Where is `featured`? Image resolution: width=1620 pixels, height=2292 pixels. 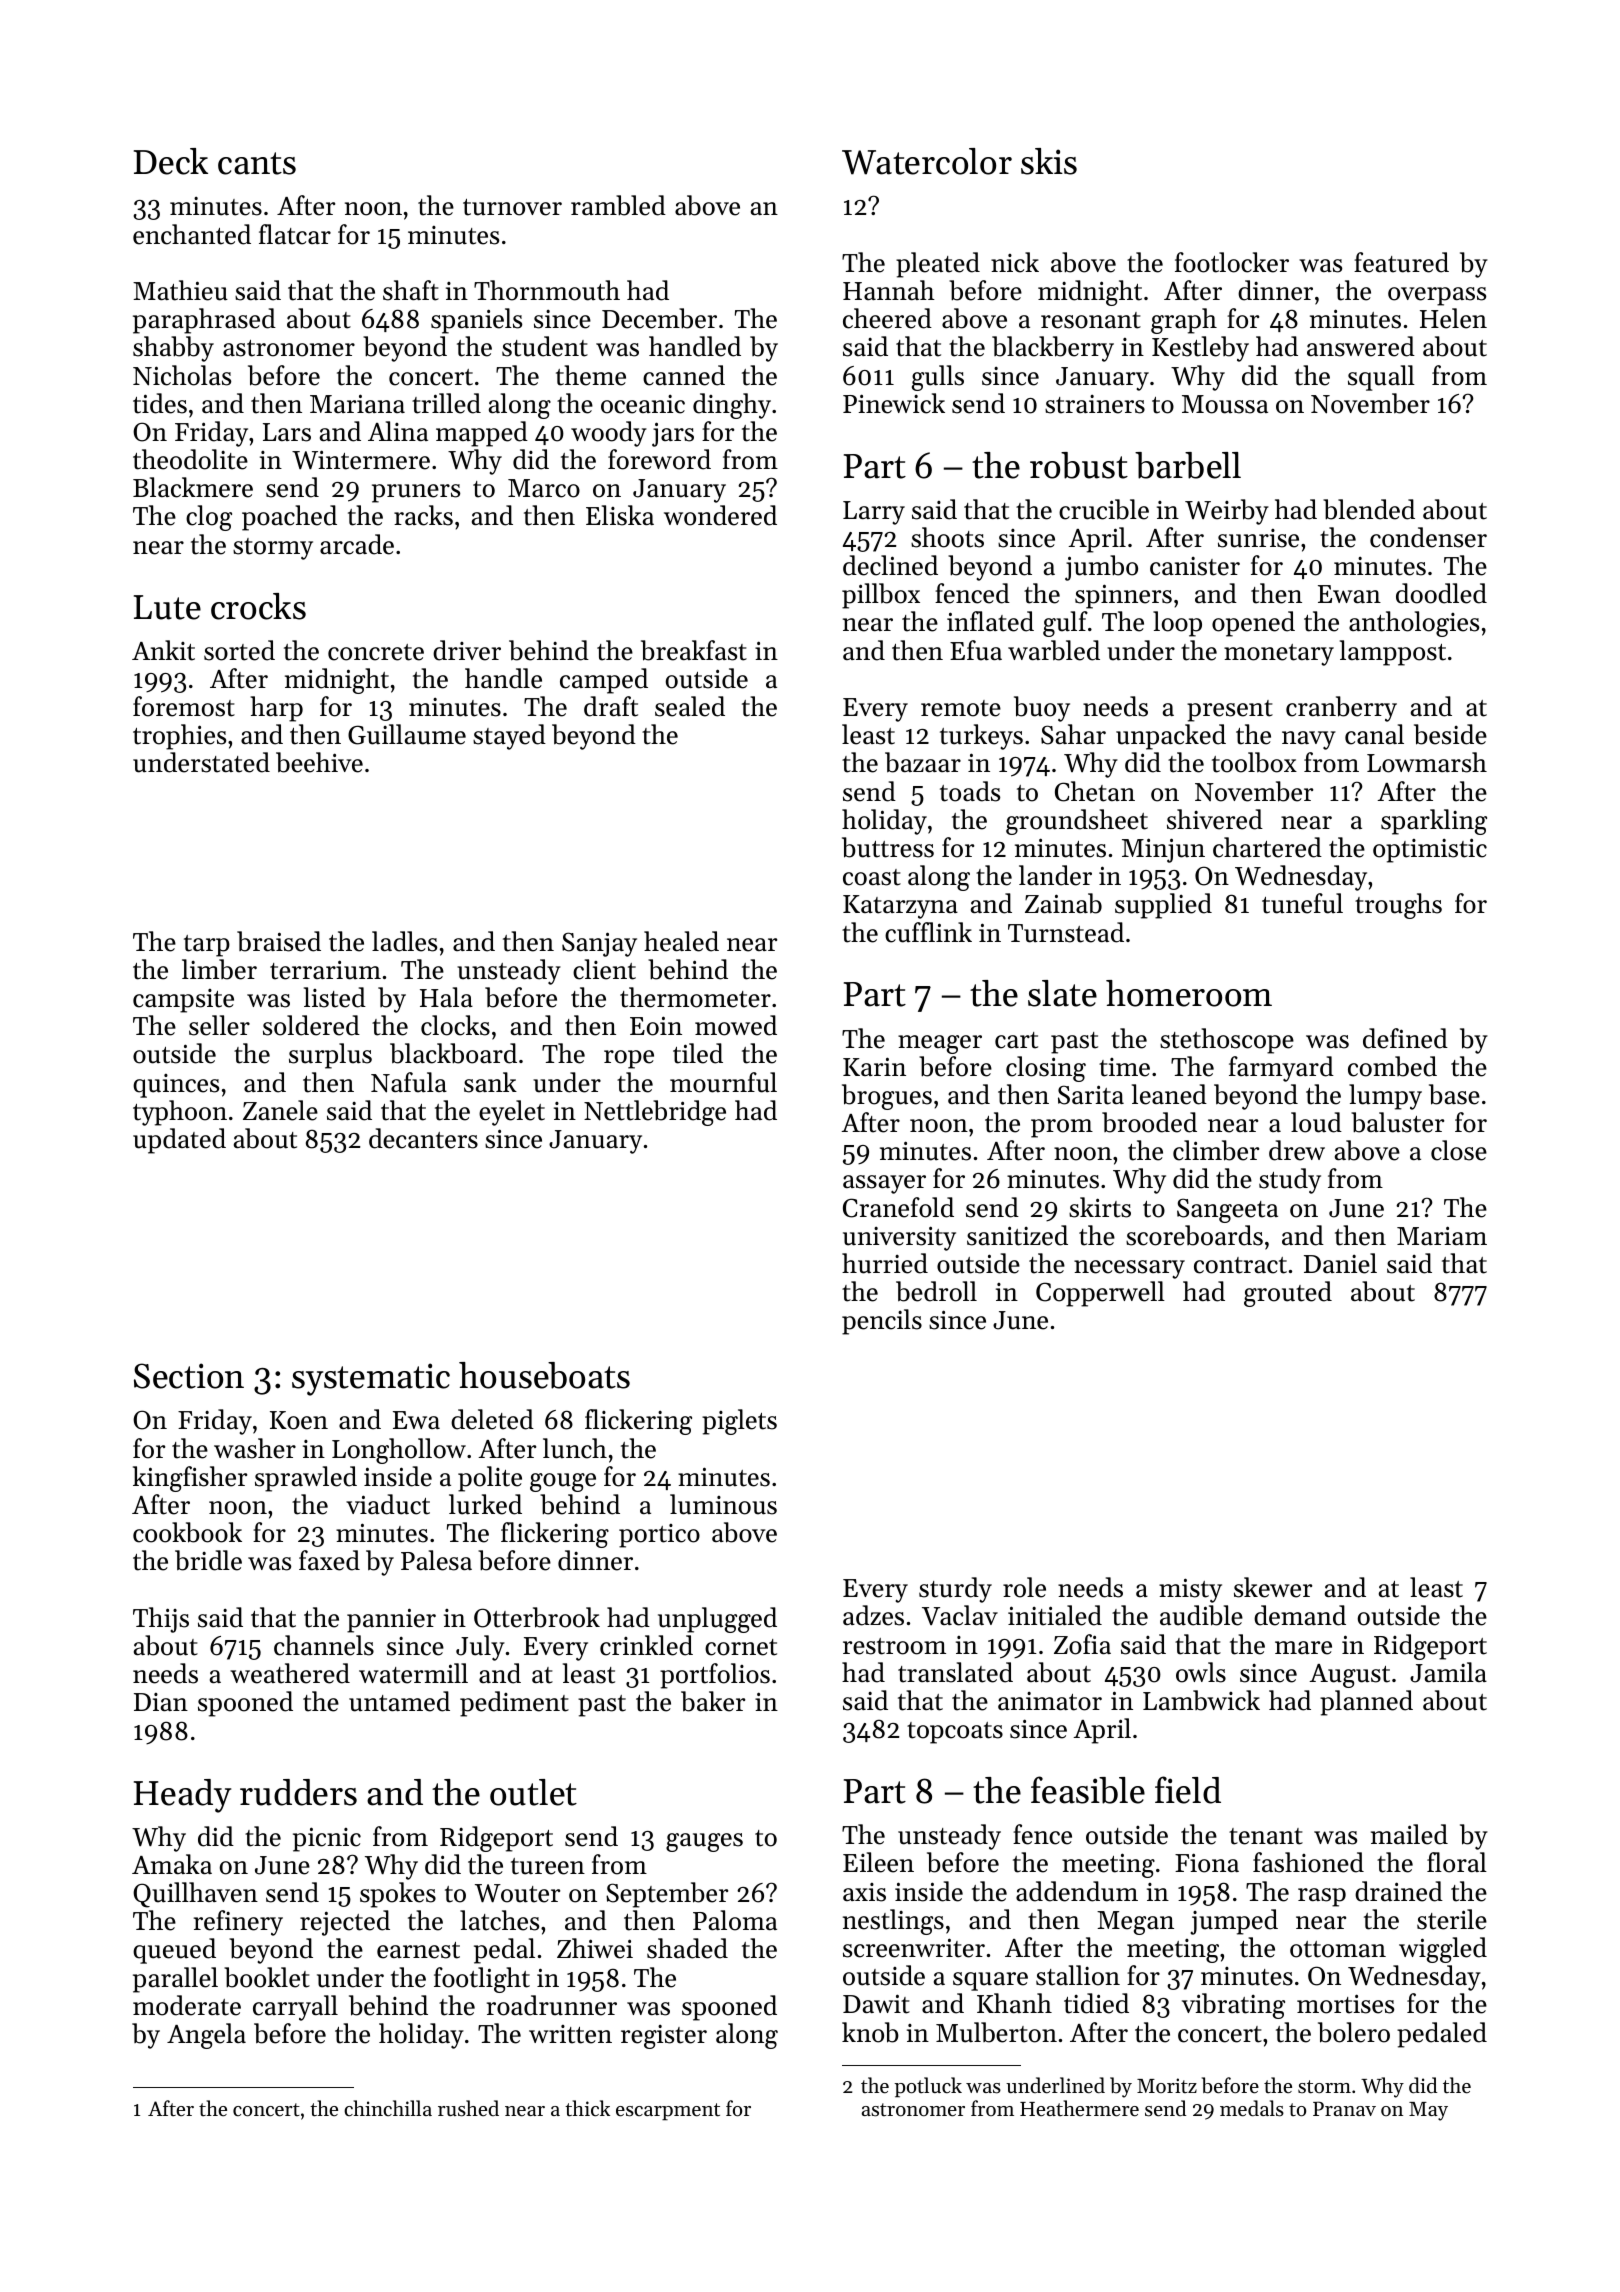
featured is located at coordinates (1401, 262).
